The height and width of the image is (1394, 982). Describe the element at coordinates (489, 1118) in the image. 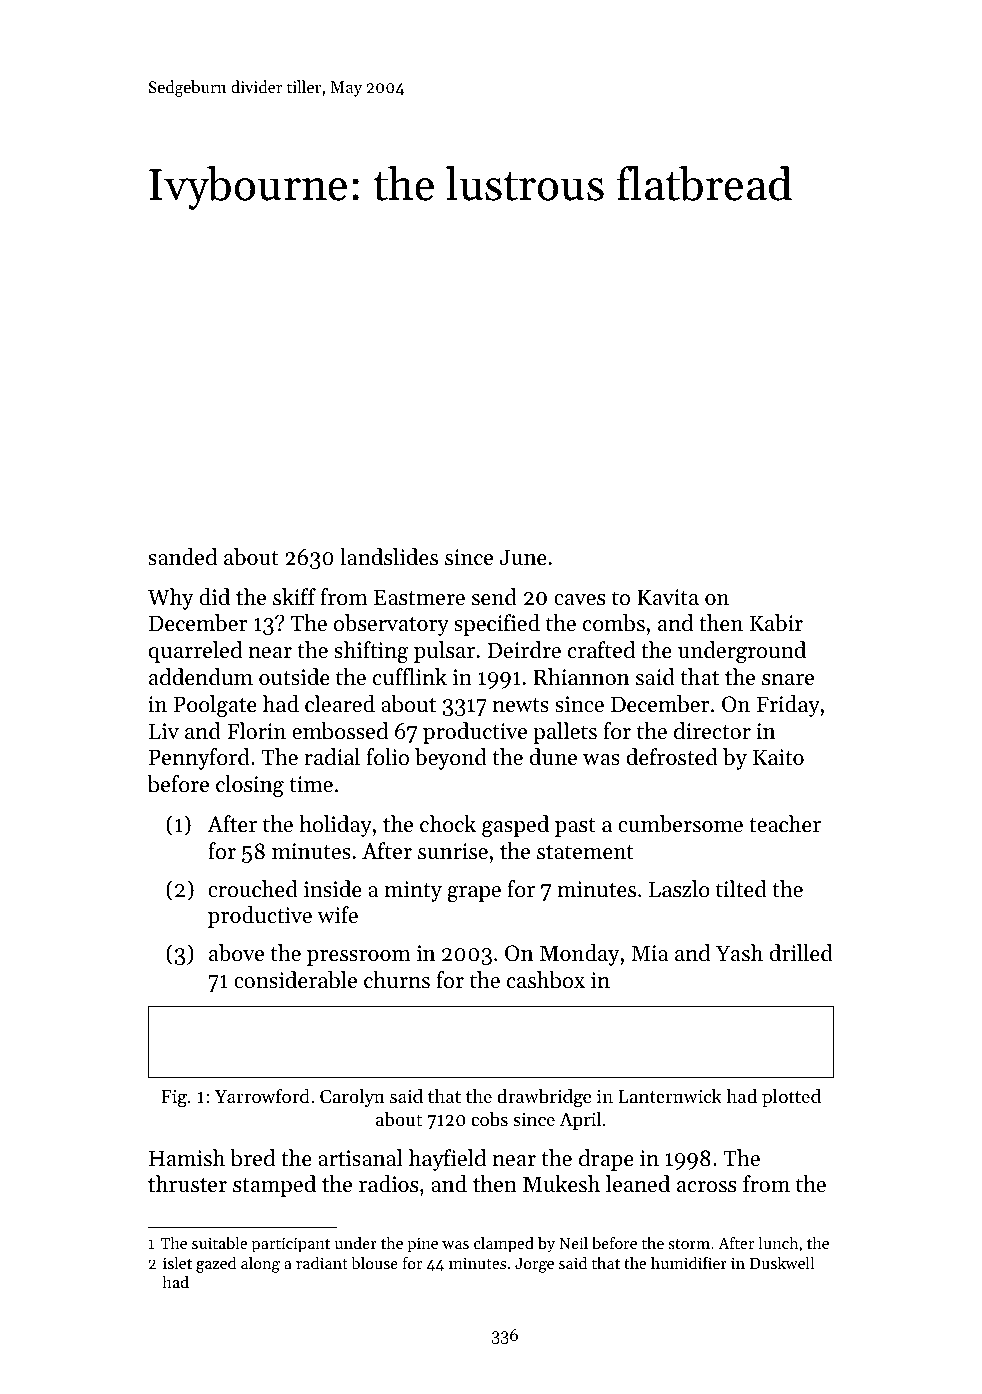

I see `cobs` at that location.
